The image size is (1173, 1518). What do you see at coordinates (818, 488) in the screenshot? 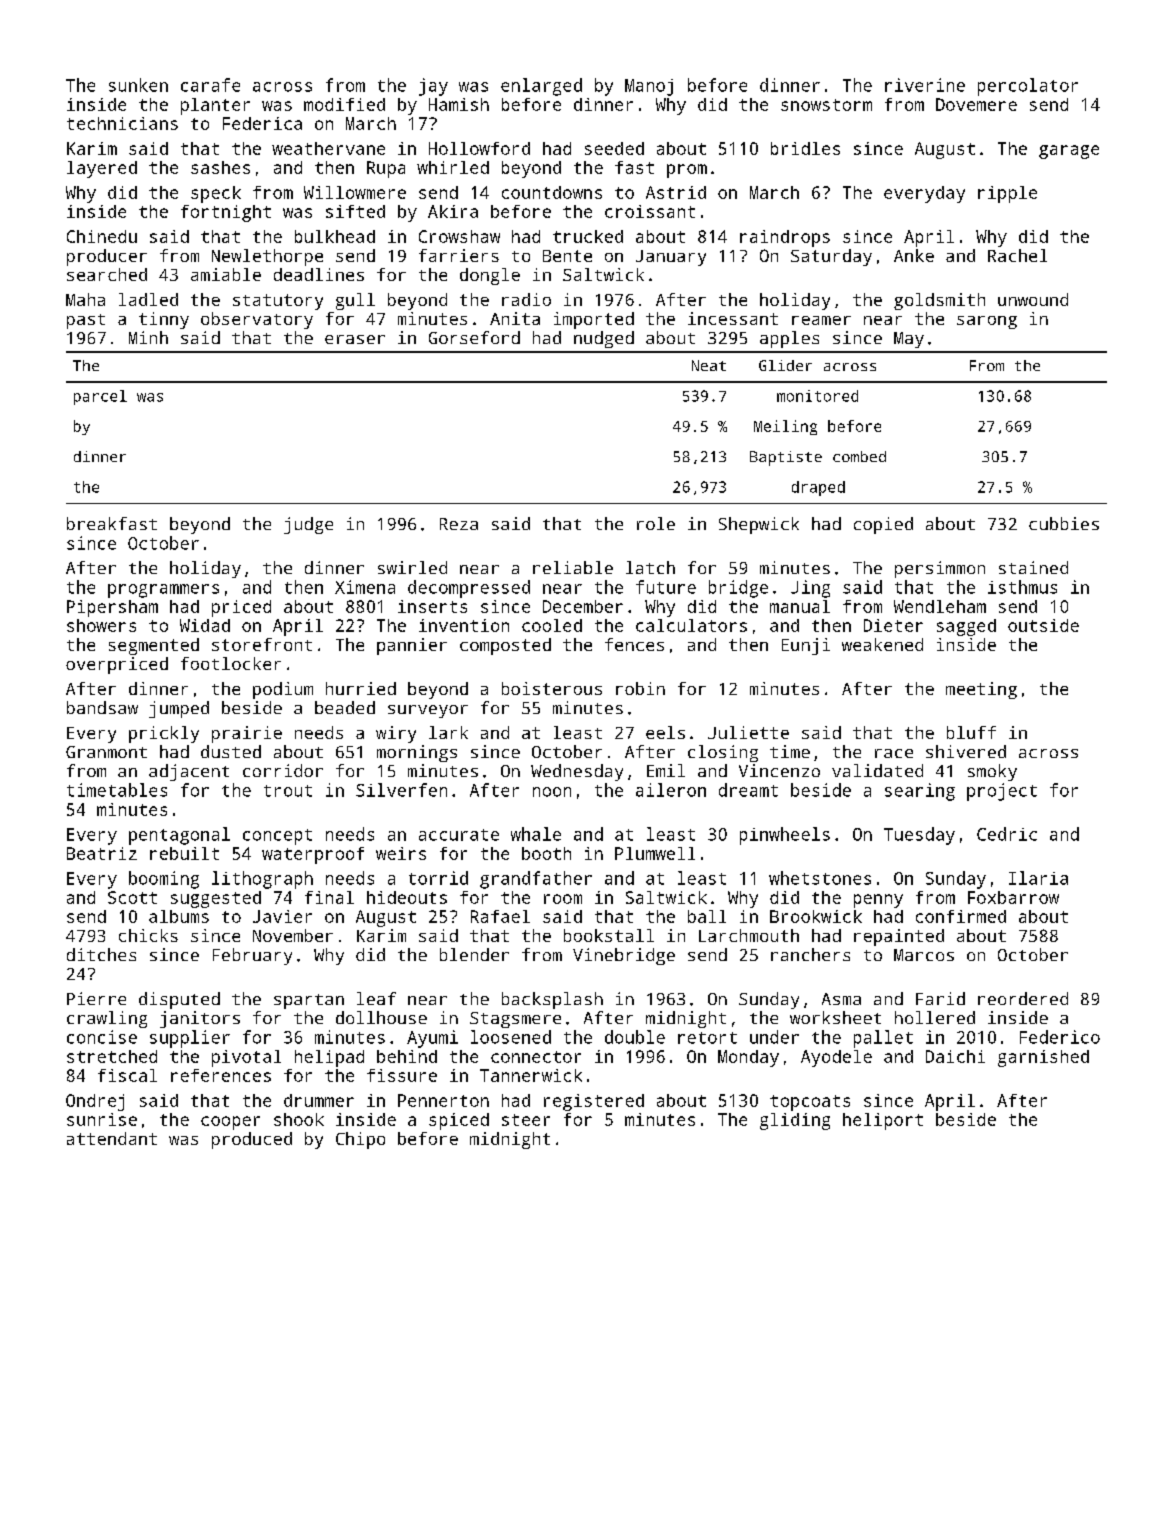
I see `draped` at bounding box center [818, 488].
